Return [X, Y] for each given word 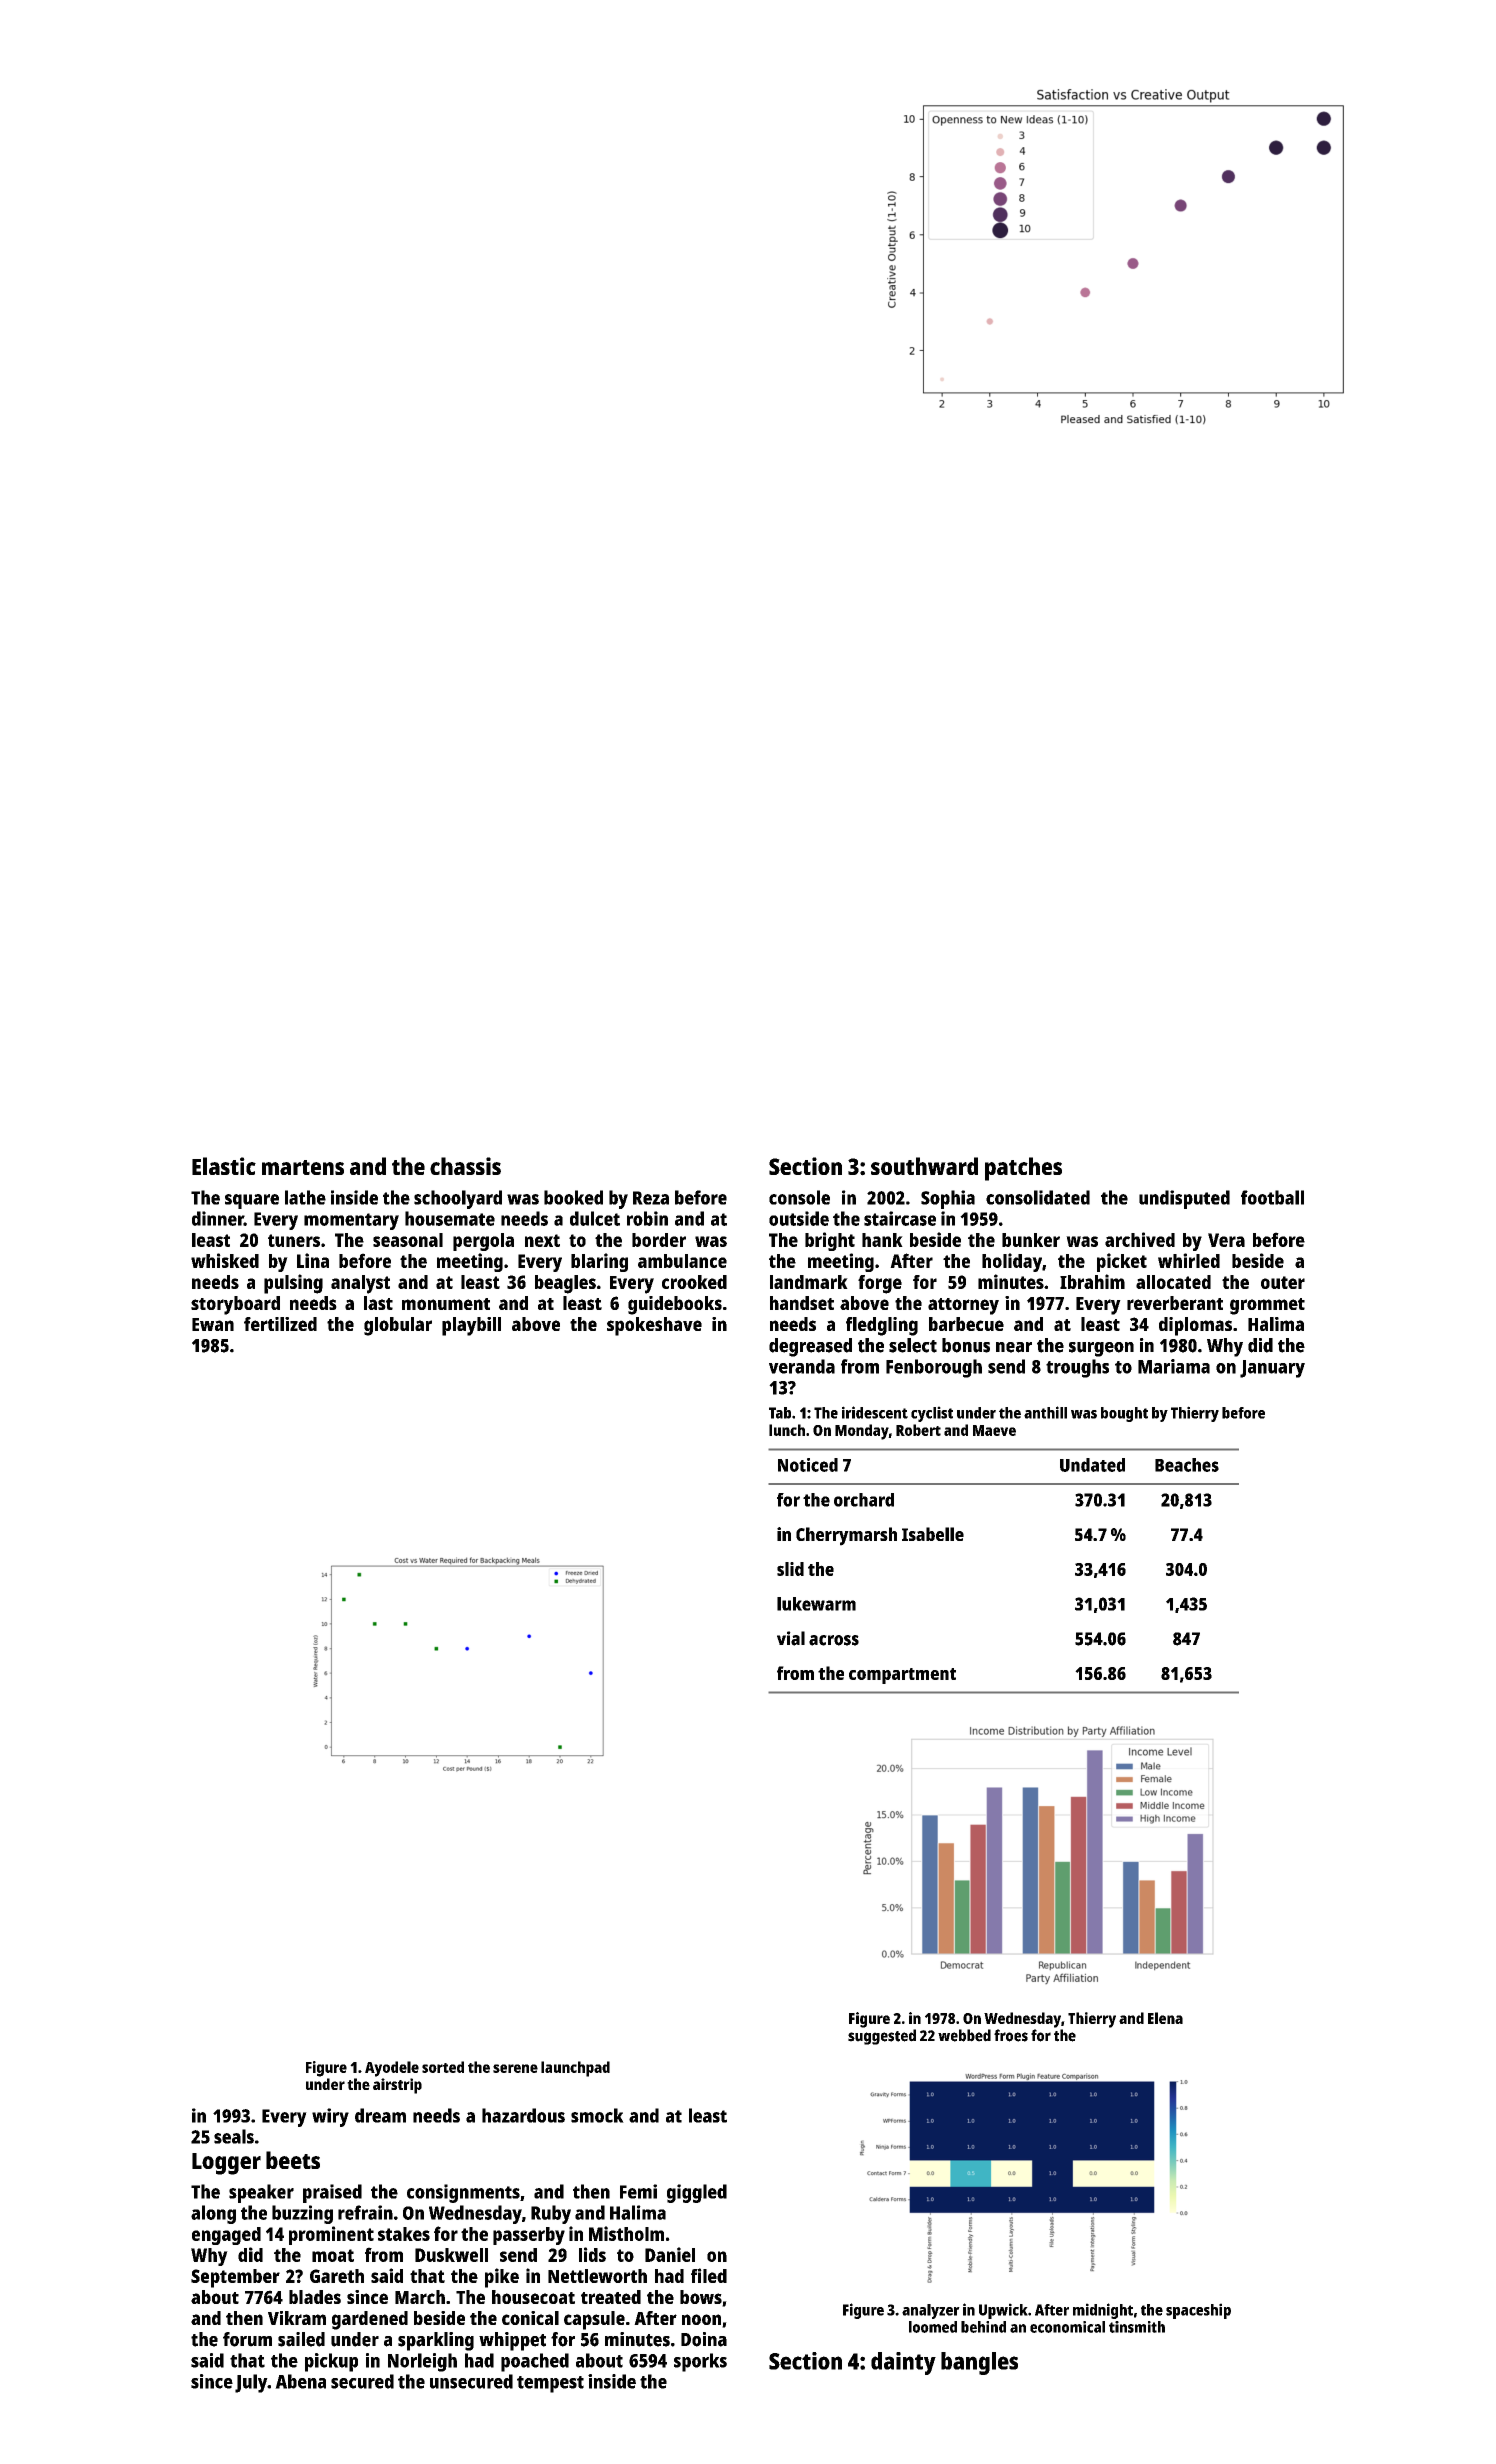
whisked [225, 1260]
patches [1023, 1169]
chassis [465, 1166]
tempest [550, 2384]
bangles [979, 2363]
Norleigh [422, 2362]
